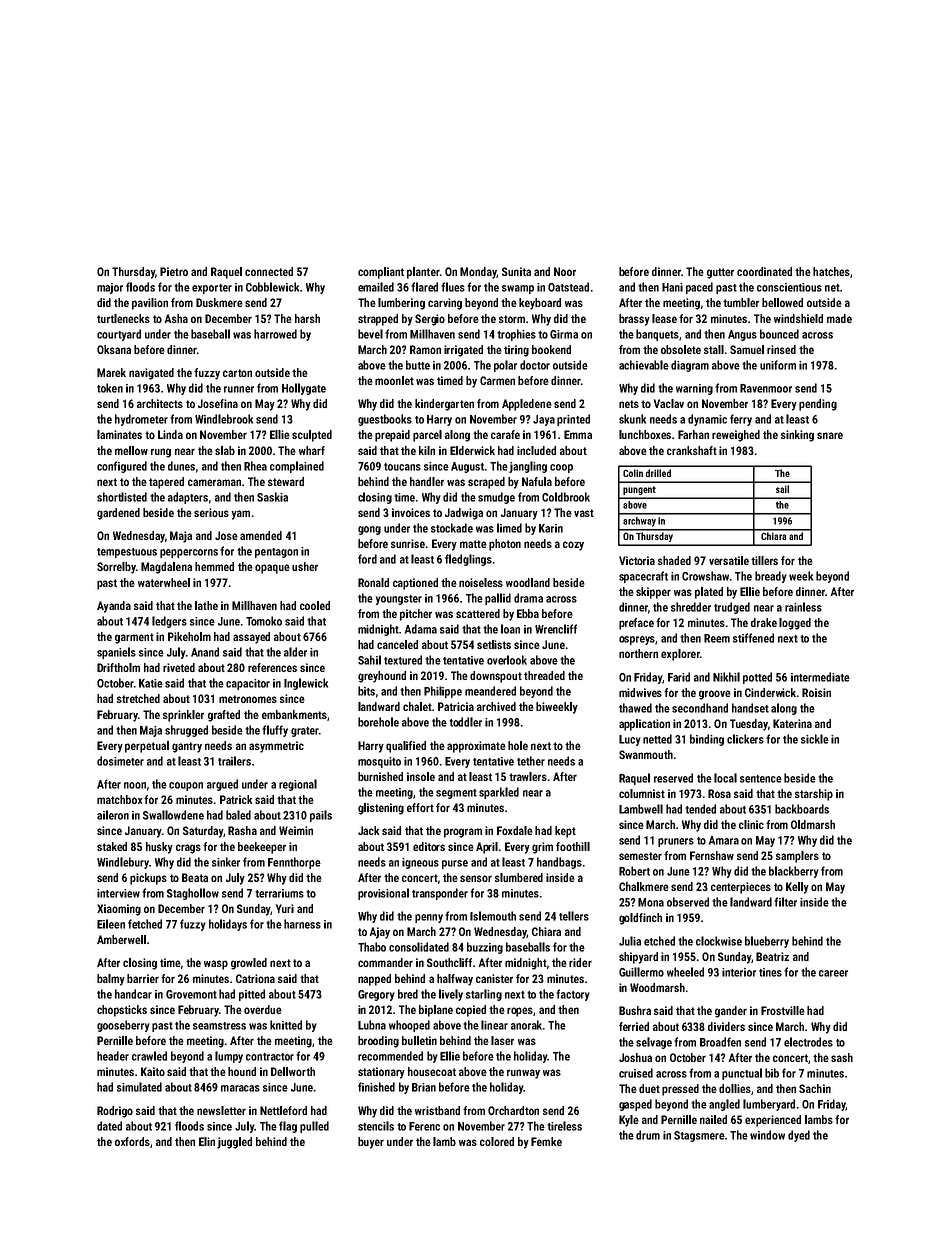 This screenshot has height=1233, width=952. What do you see at coordinates (269, 271) in the screenshot?
I see `connected` at bounding box center [269, 271].
